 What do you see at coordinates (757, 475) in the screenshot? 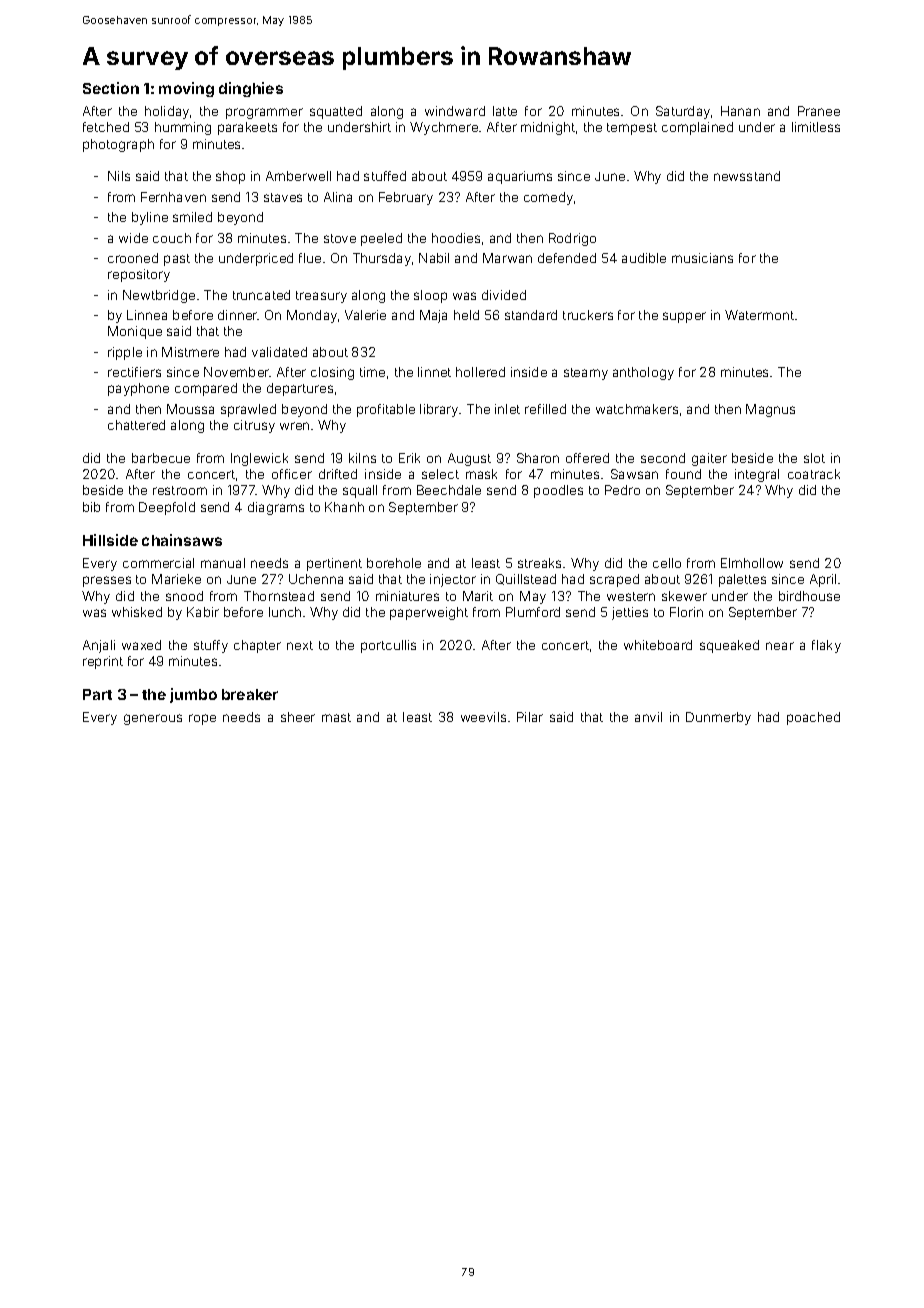
I see `integral` at bounding box center [757, 475].
